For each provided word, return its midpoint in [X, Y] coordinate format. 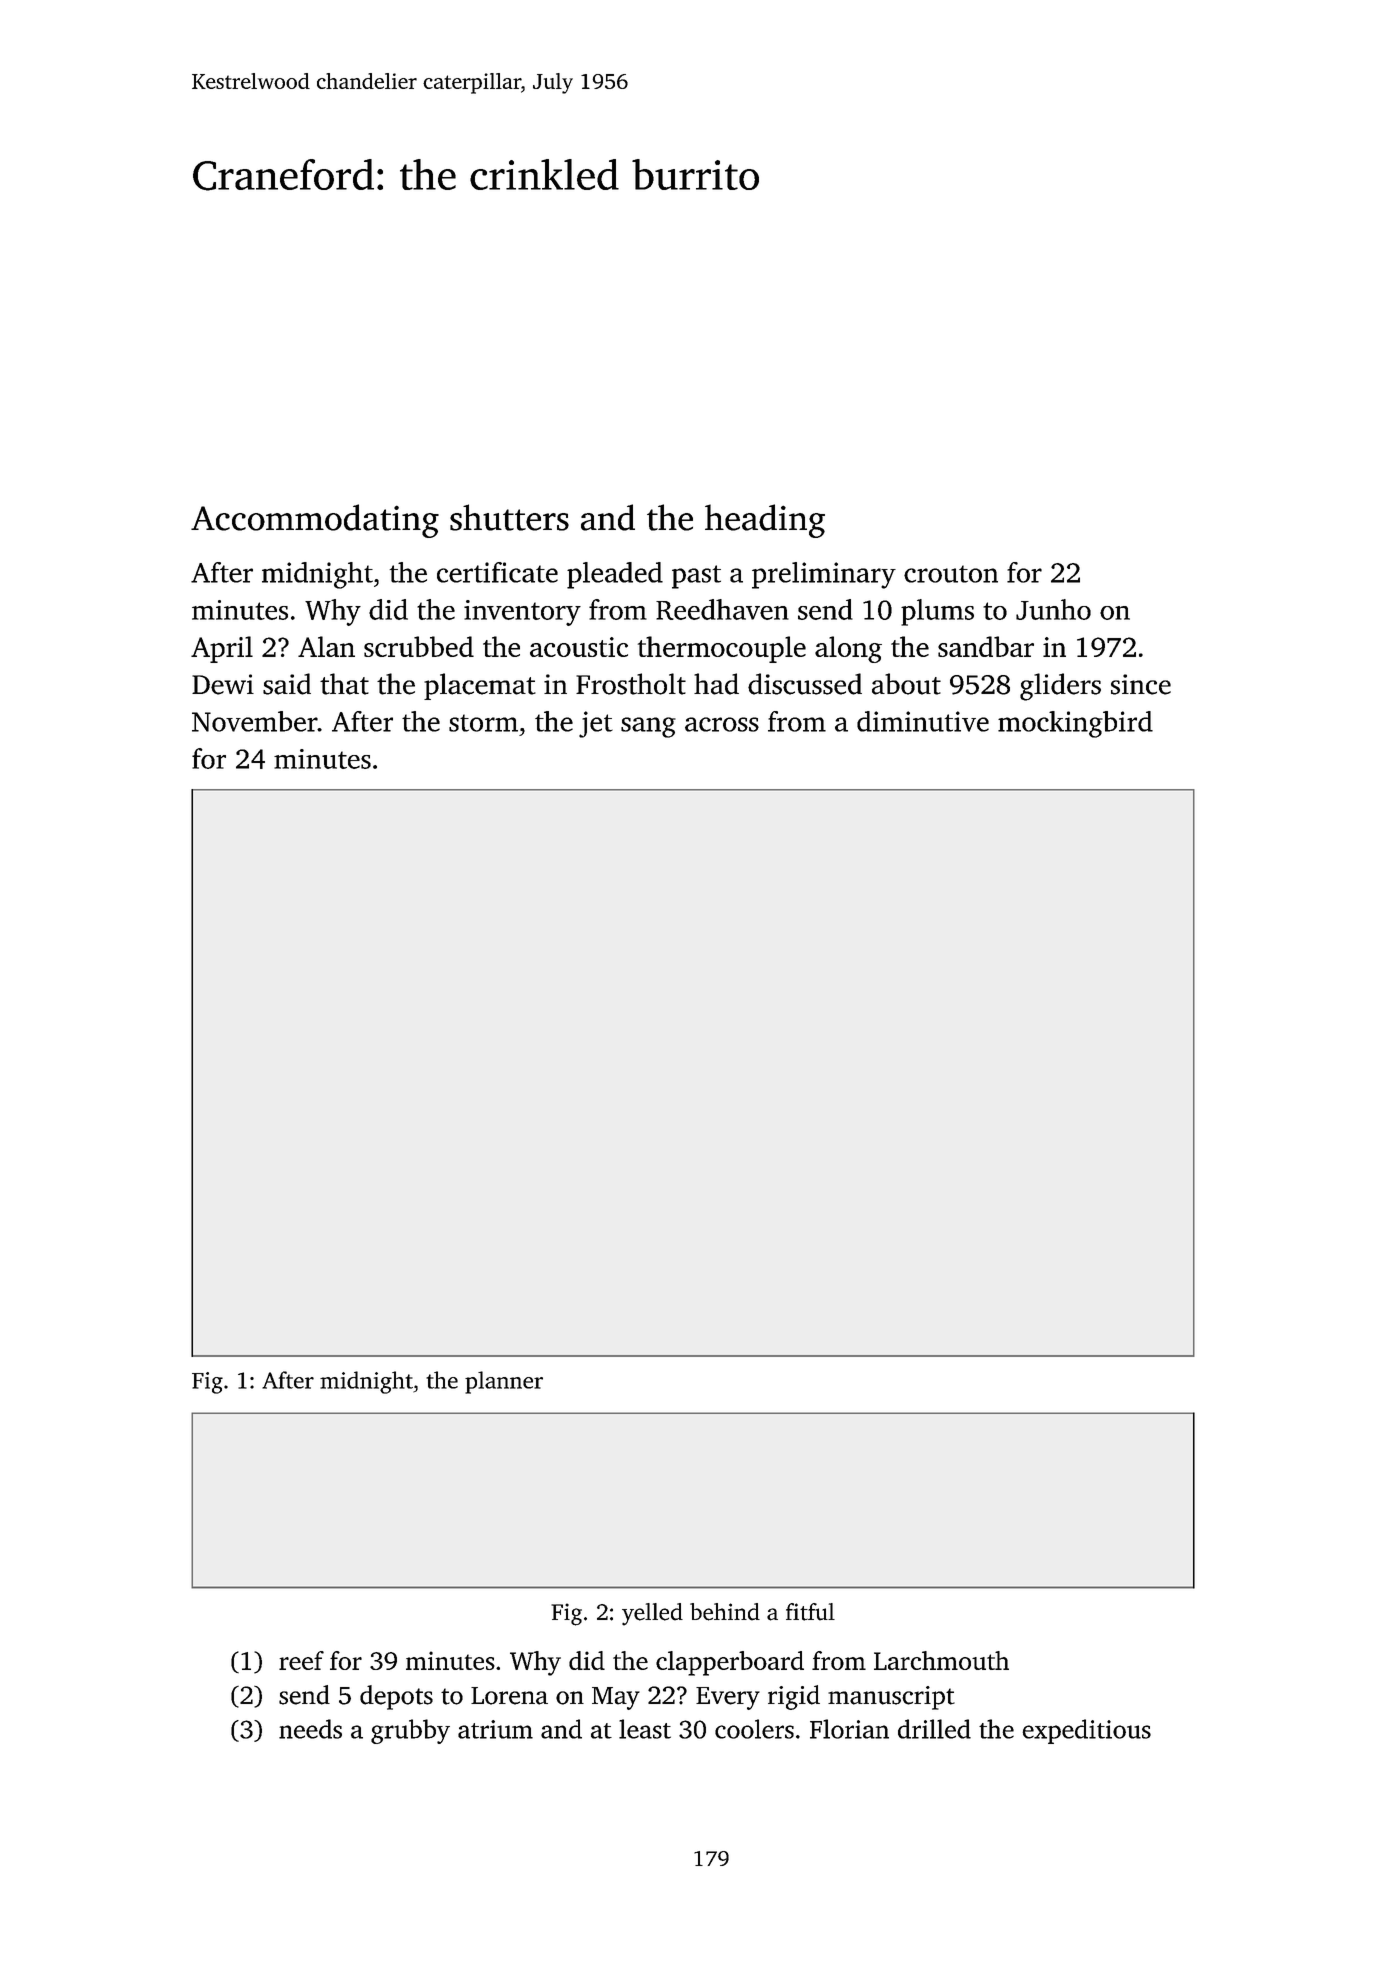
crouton [951, 574]
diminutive [923, 721]
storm [483, 723]
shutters [509, 517]
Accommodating [315, 521]
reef [301, 1660]
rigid [794, 1697]
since [1141, 684]
